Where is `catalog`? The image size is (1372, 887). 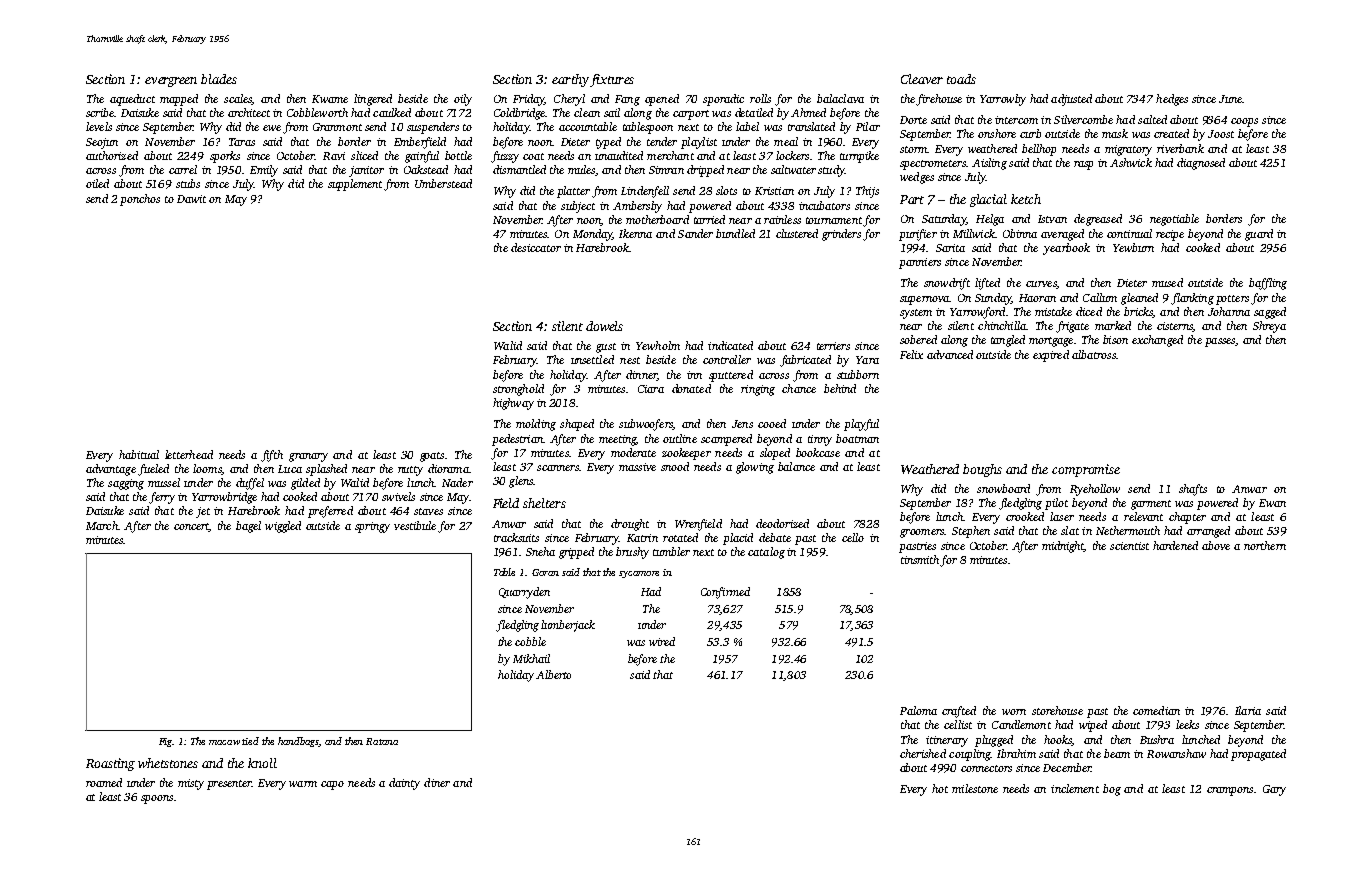
catalog is located at coordinates (766, 553).
